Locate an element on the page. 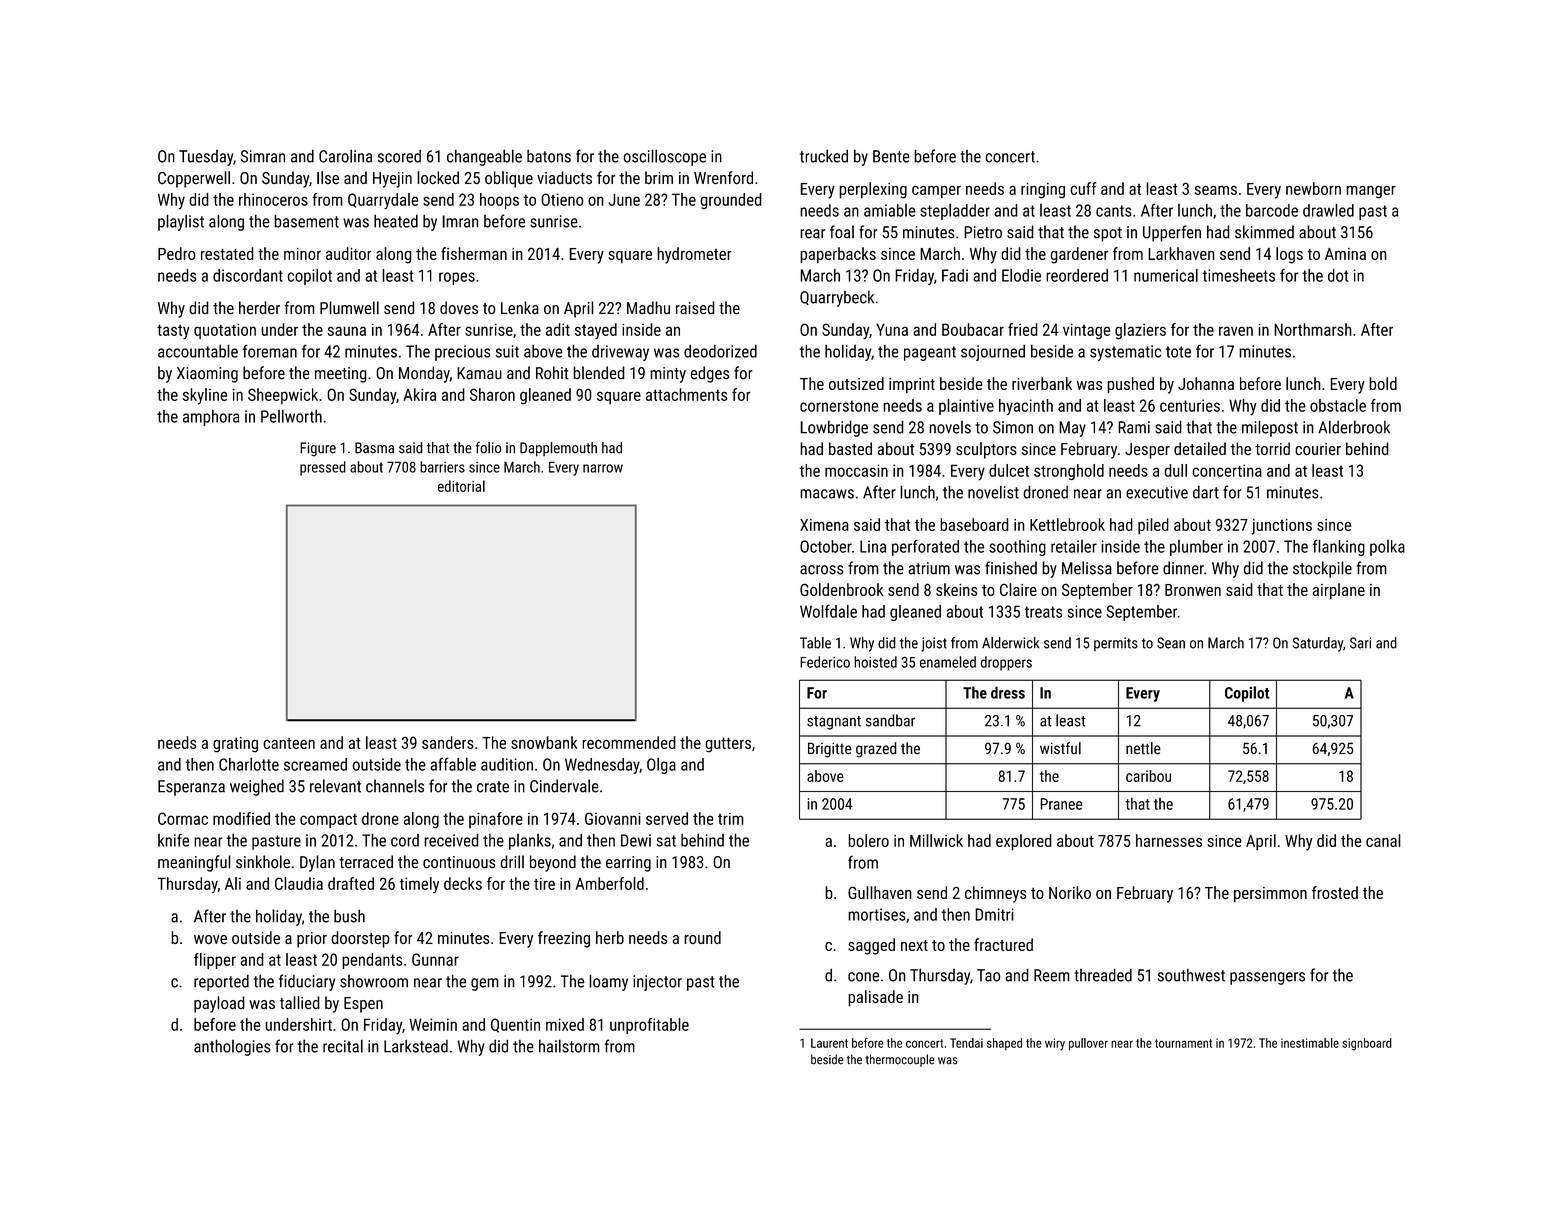  Tuesday is located at coordinates (206, 158).
